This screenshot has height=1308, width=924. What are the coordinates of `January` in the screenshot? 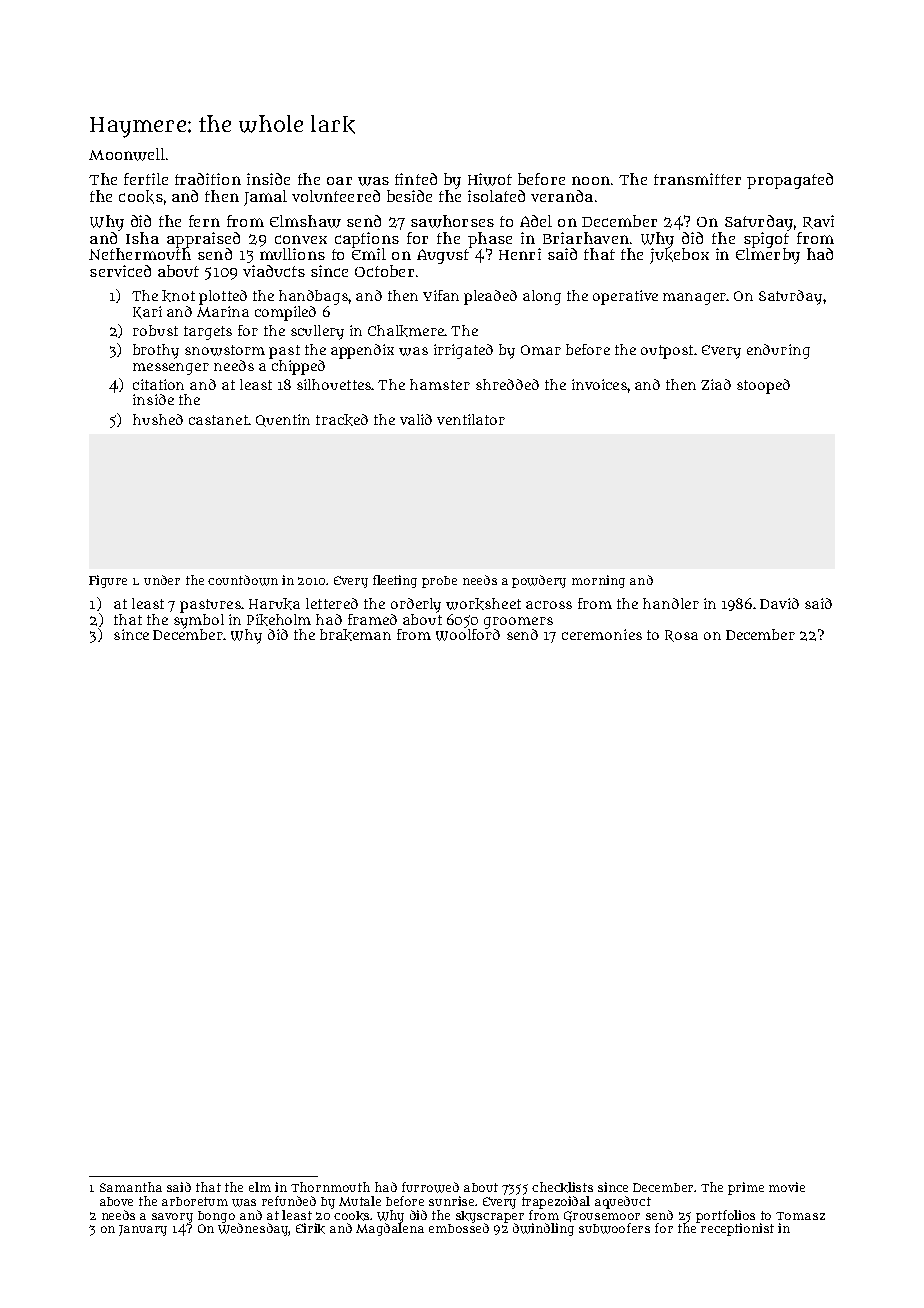 It's located at (143, 1230).
